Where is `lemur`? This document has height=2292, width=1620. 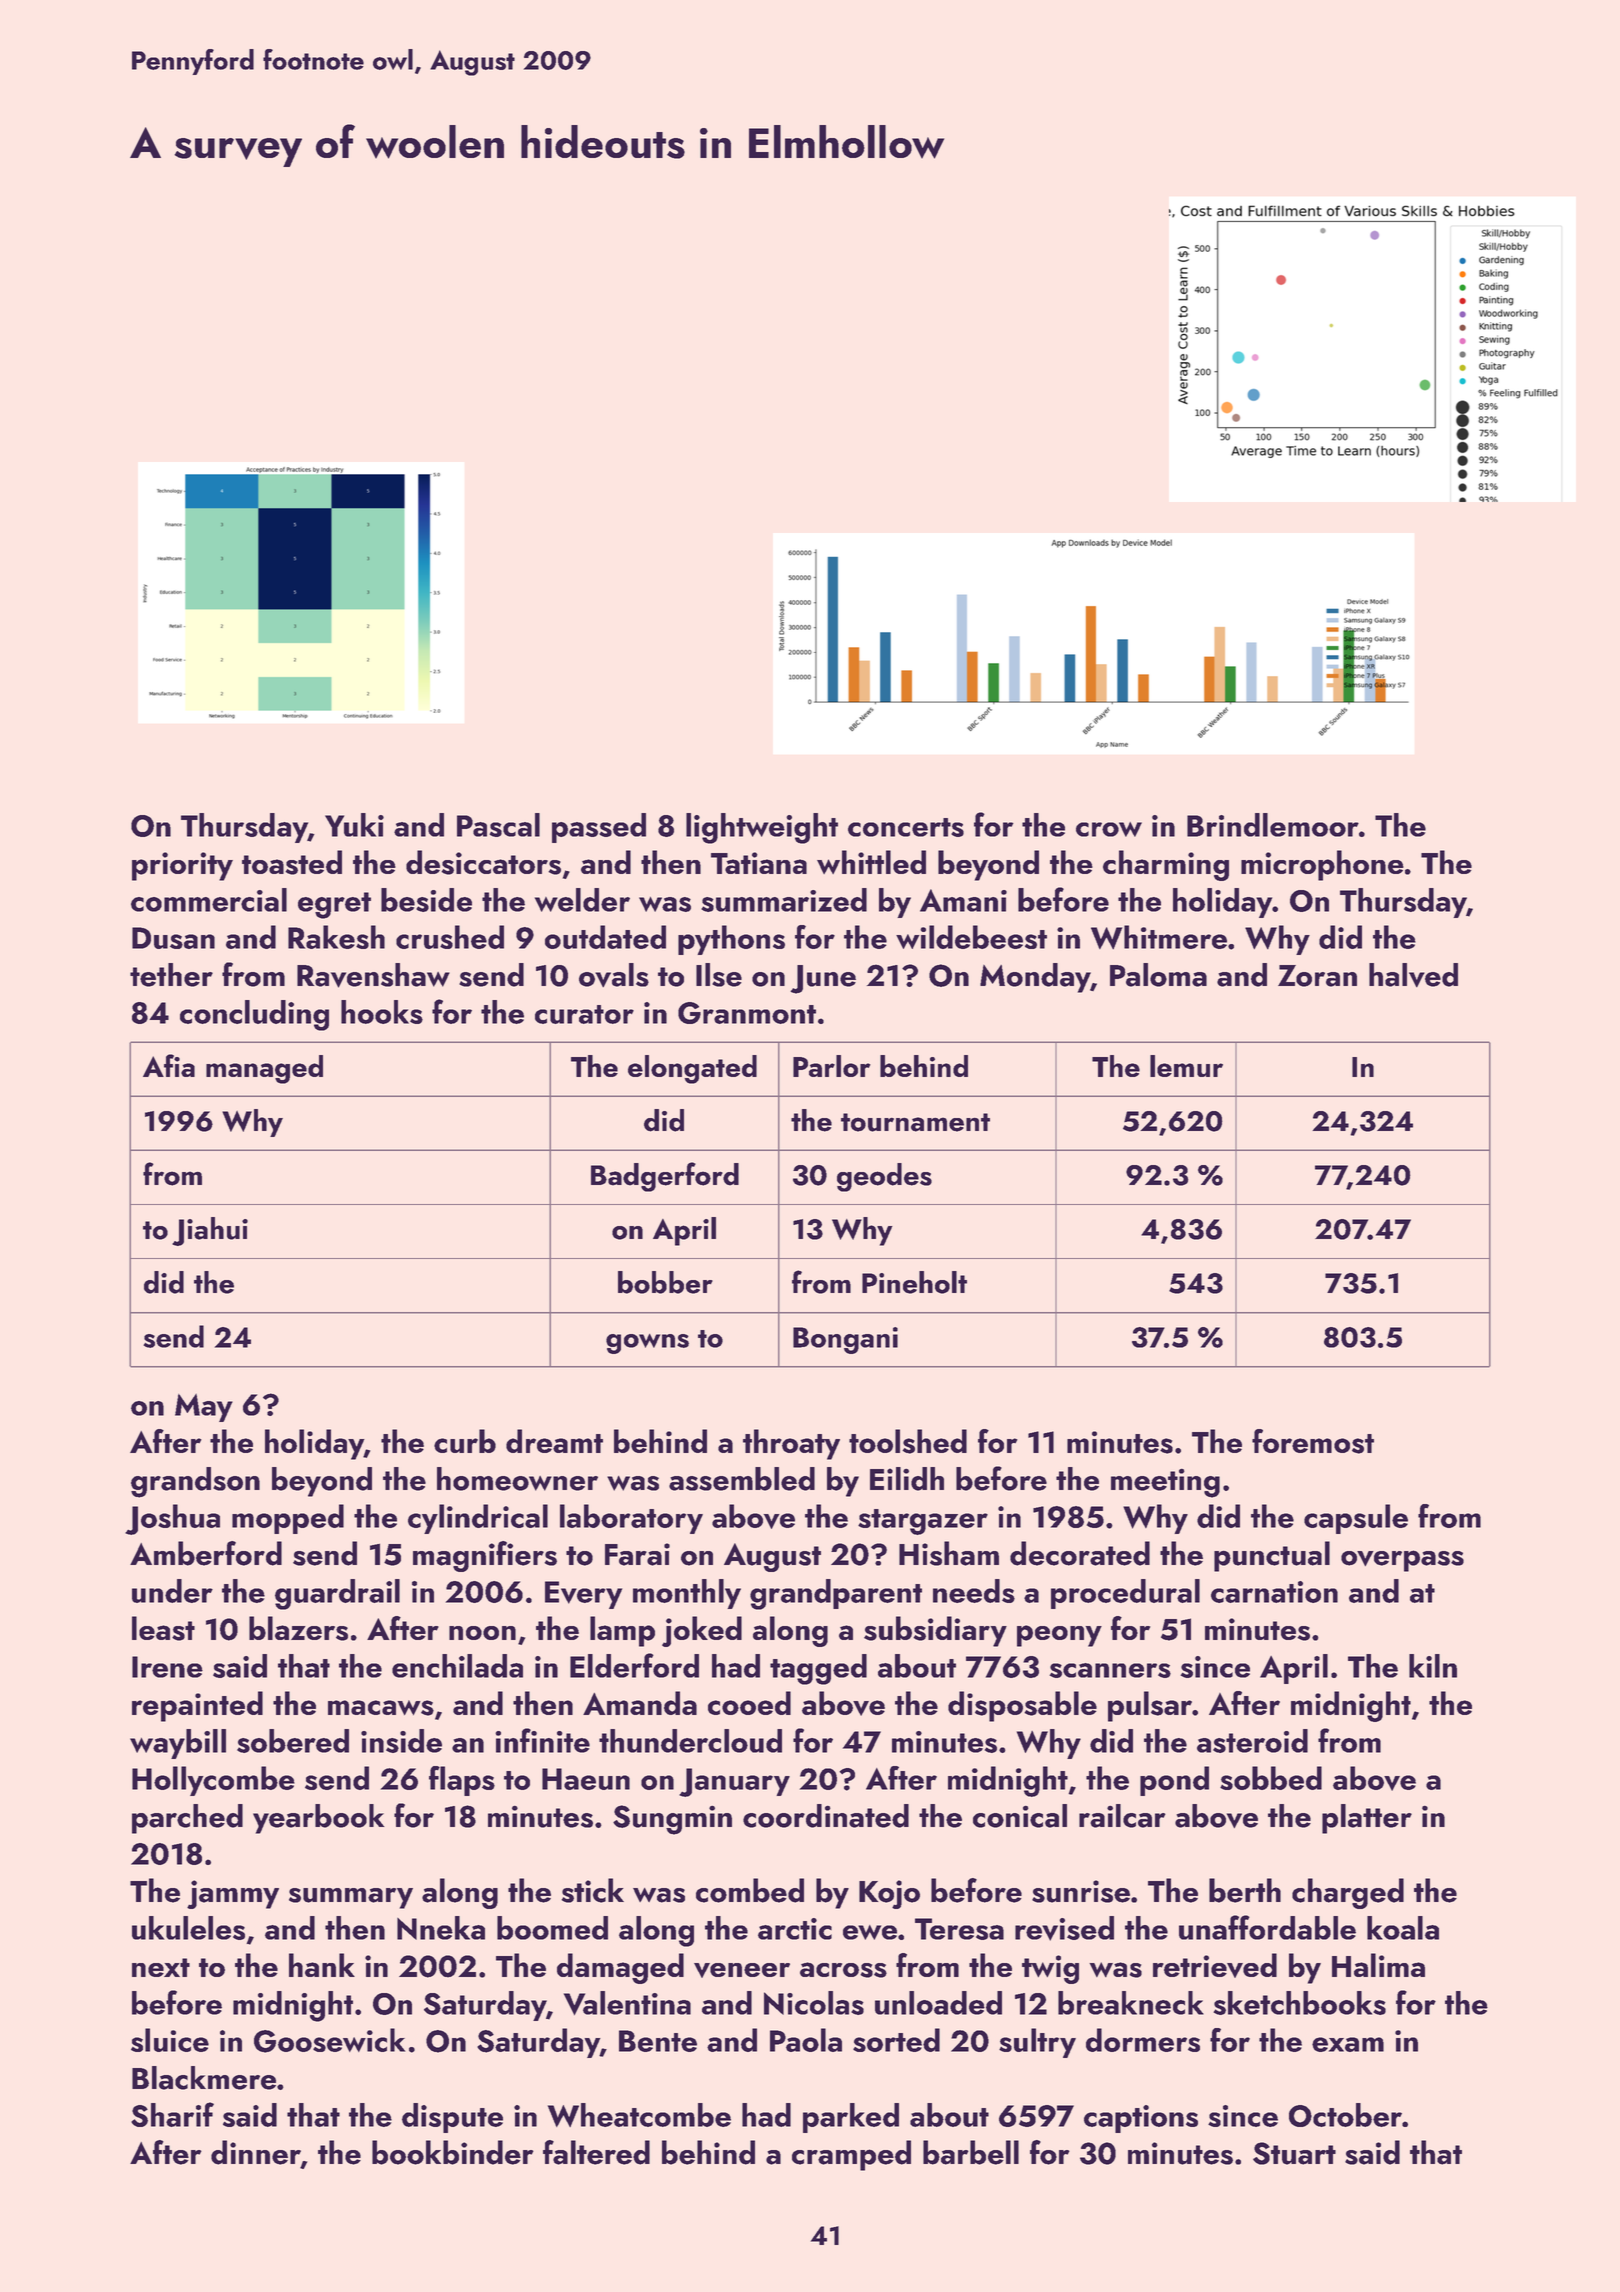 lemur is located at coordinates (1186, 1066).
